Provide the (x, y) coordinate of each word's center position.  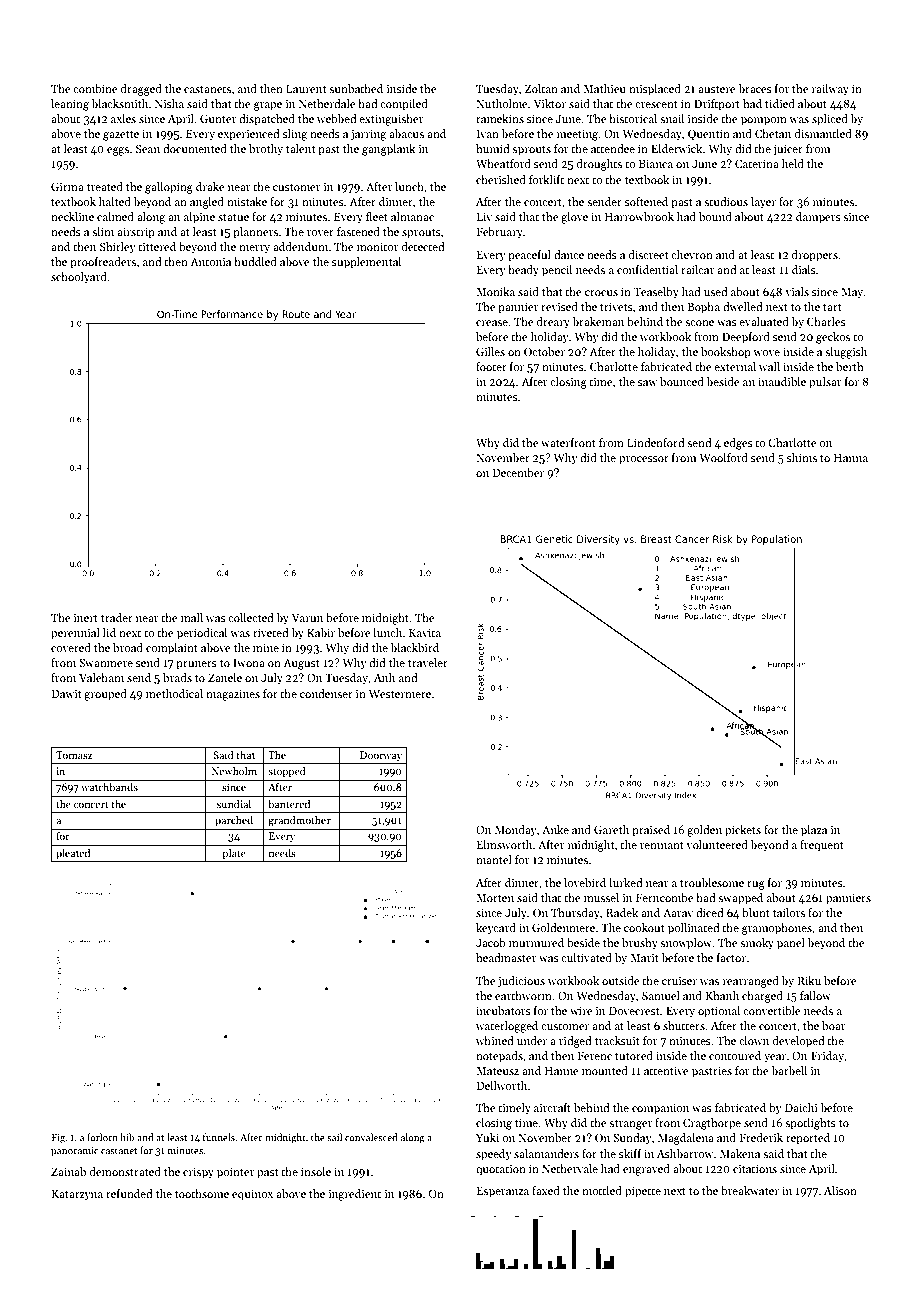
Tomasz (74, 755)
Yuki (487, 1137)
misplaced (655, 90)
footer (491, 366)
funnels (219, 1137)
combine (95, 88)
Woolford (723, 457)
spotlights (810, 1124)
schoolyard (79, 278)
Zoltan (541, 88)
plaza (814, 831)
